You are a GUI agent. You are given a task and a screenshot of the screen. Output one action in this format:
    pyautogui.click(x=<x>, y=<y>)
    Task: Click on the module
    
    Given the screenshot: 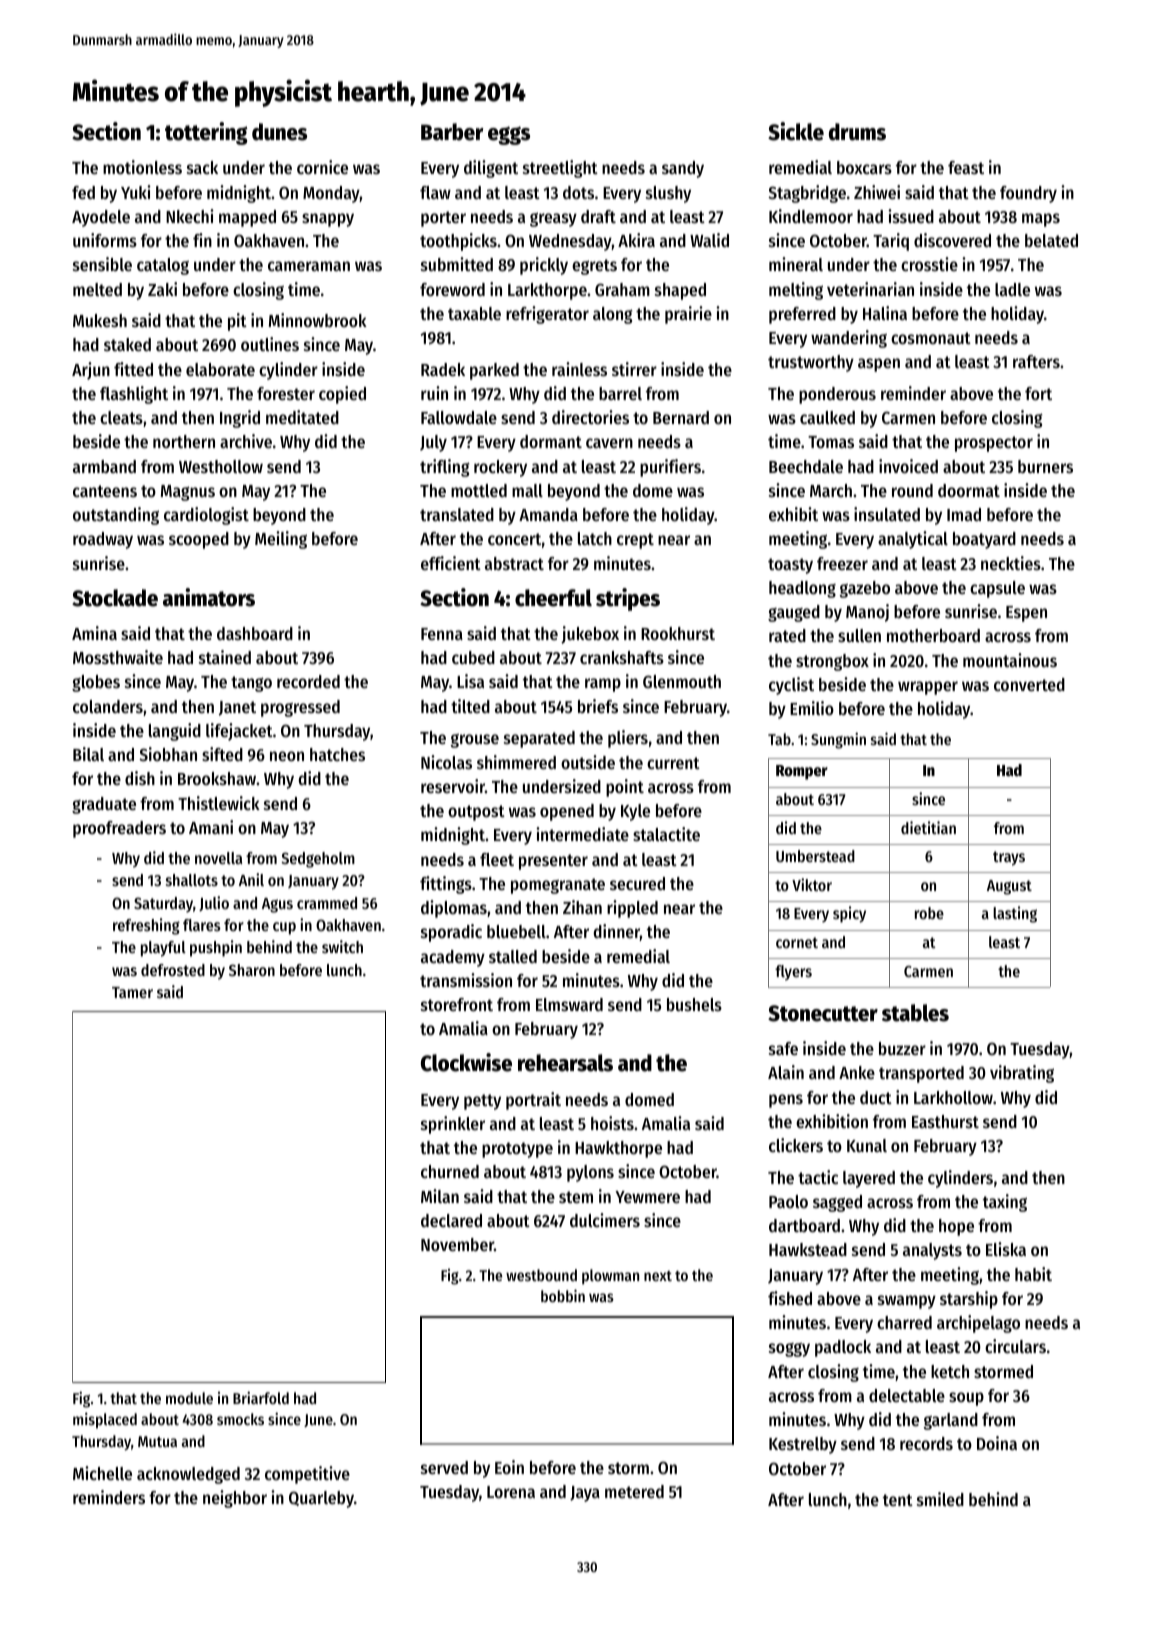 What is the action you would take?
    pyautogui.click(x=189, y=1398)
